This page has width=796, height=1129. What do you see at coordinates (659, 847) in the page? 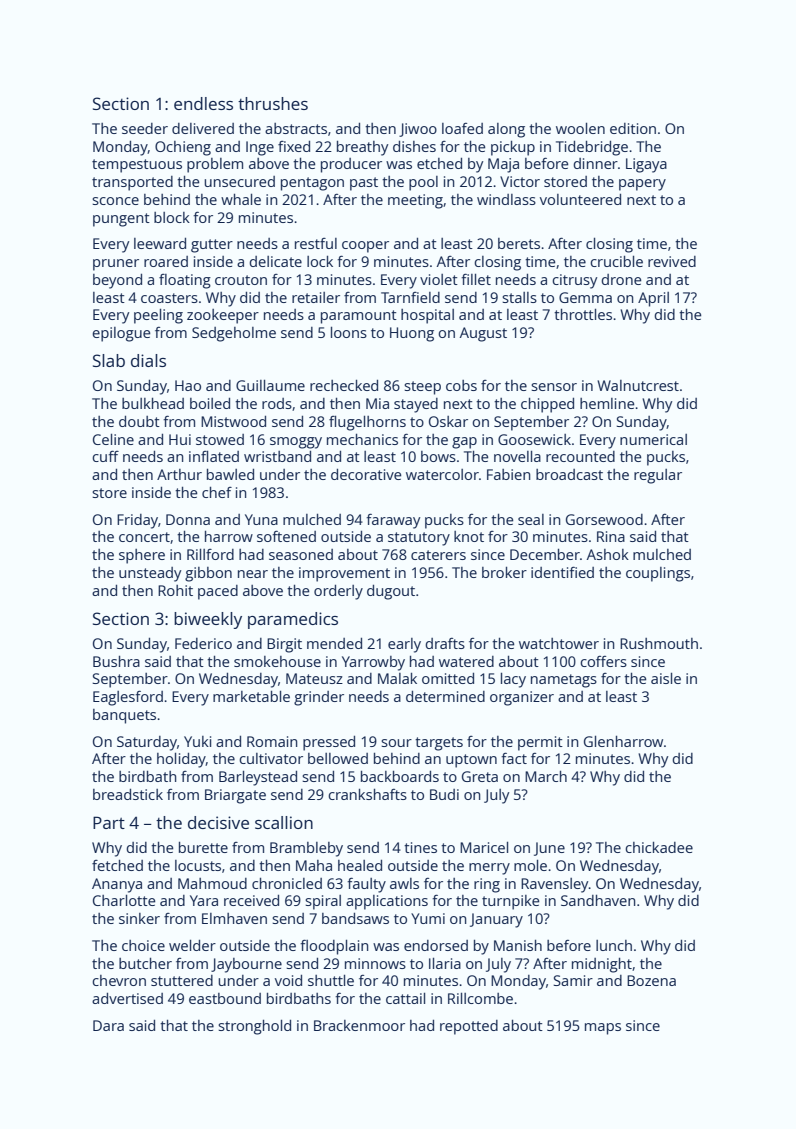
I see `chickadee` at bounding box center [659, 847].
